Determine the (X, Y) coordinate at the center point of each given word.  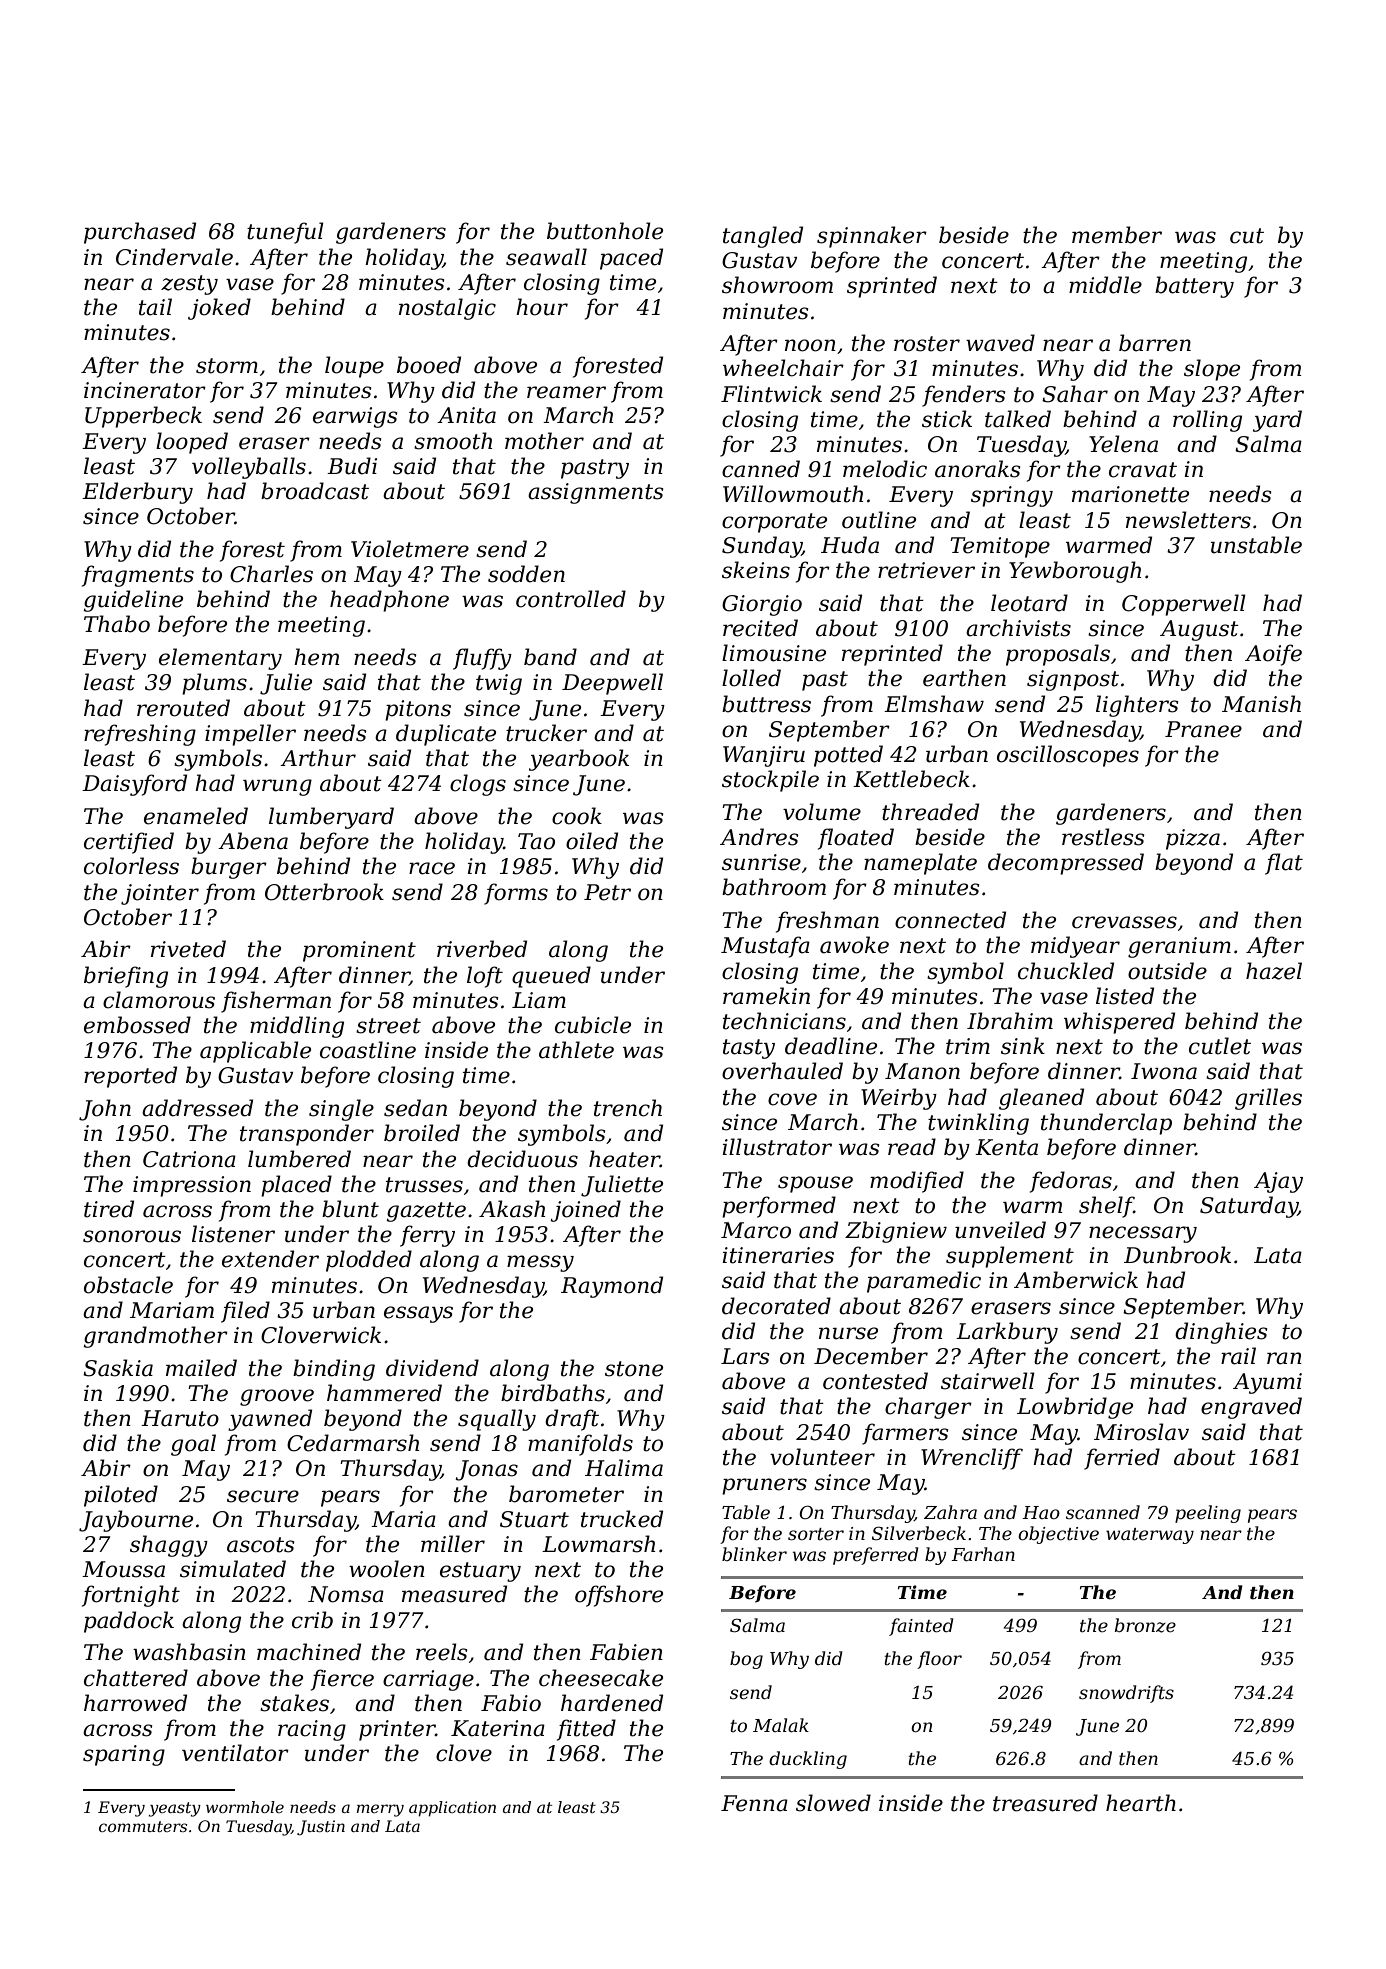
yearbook (579, 760)
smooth (453, 441)
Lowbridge (1075, 1408)
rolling (1207, 421)
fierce (342, 1680)
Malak (781, 1725)
